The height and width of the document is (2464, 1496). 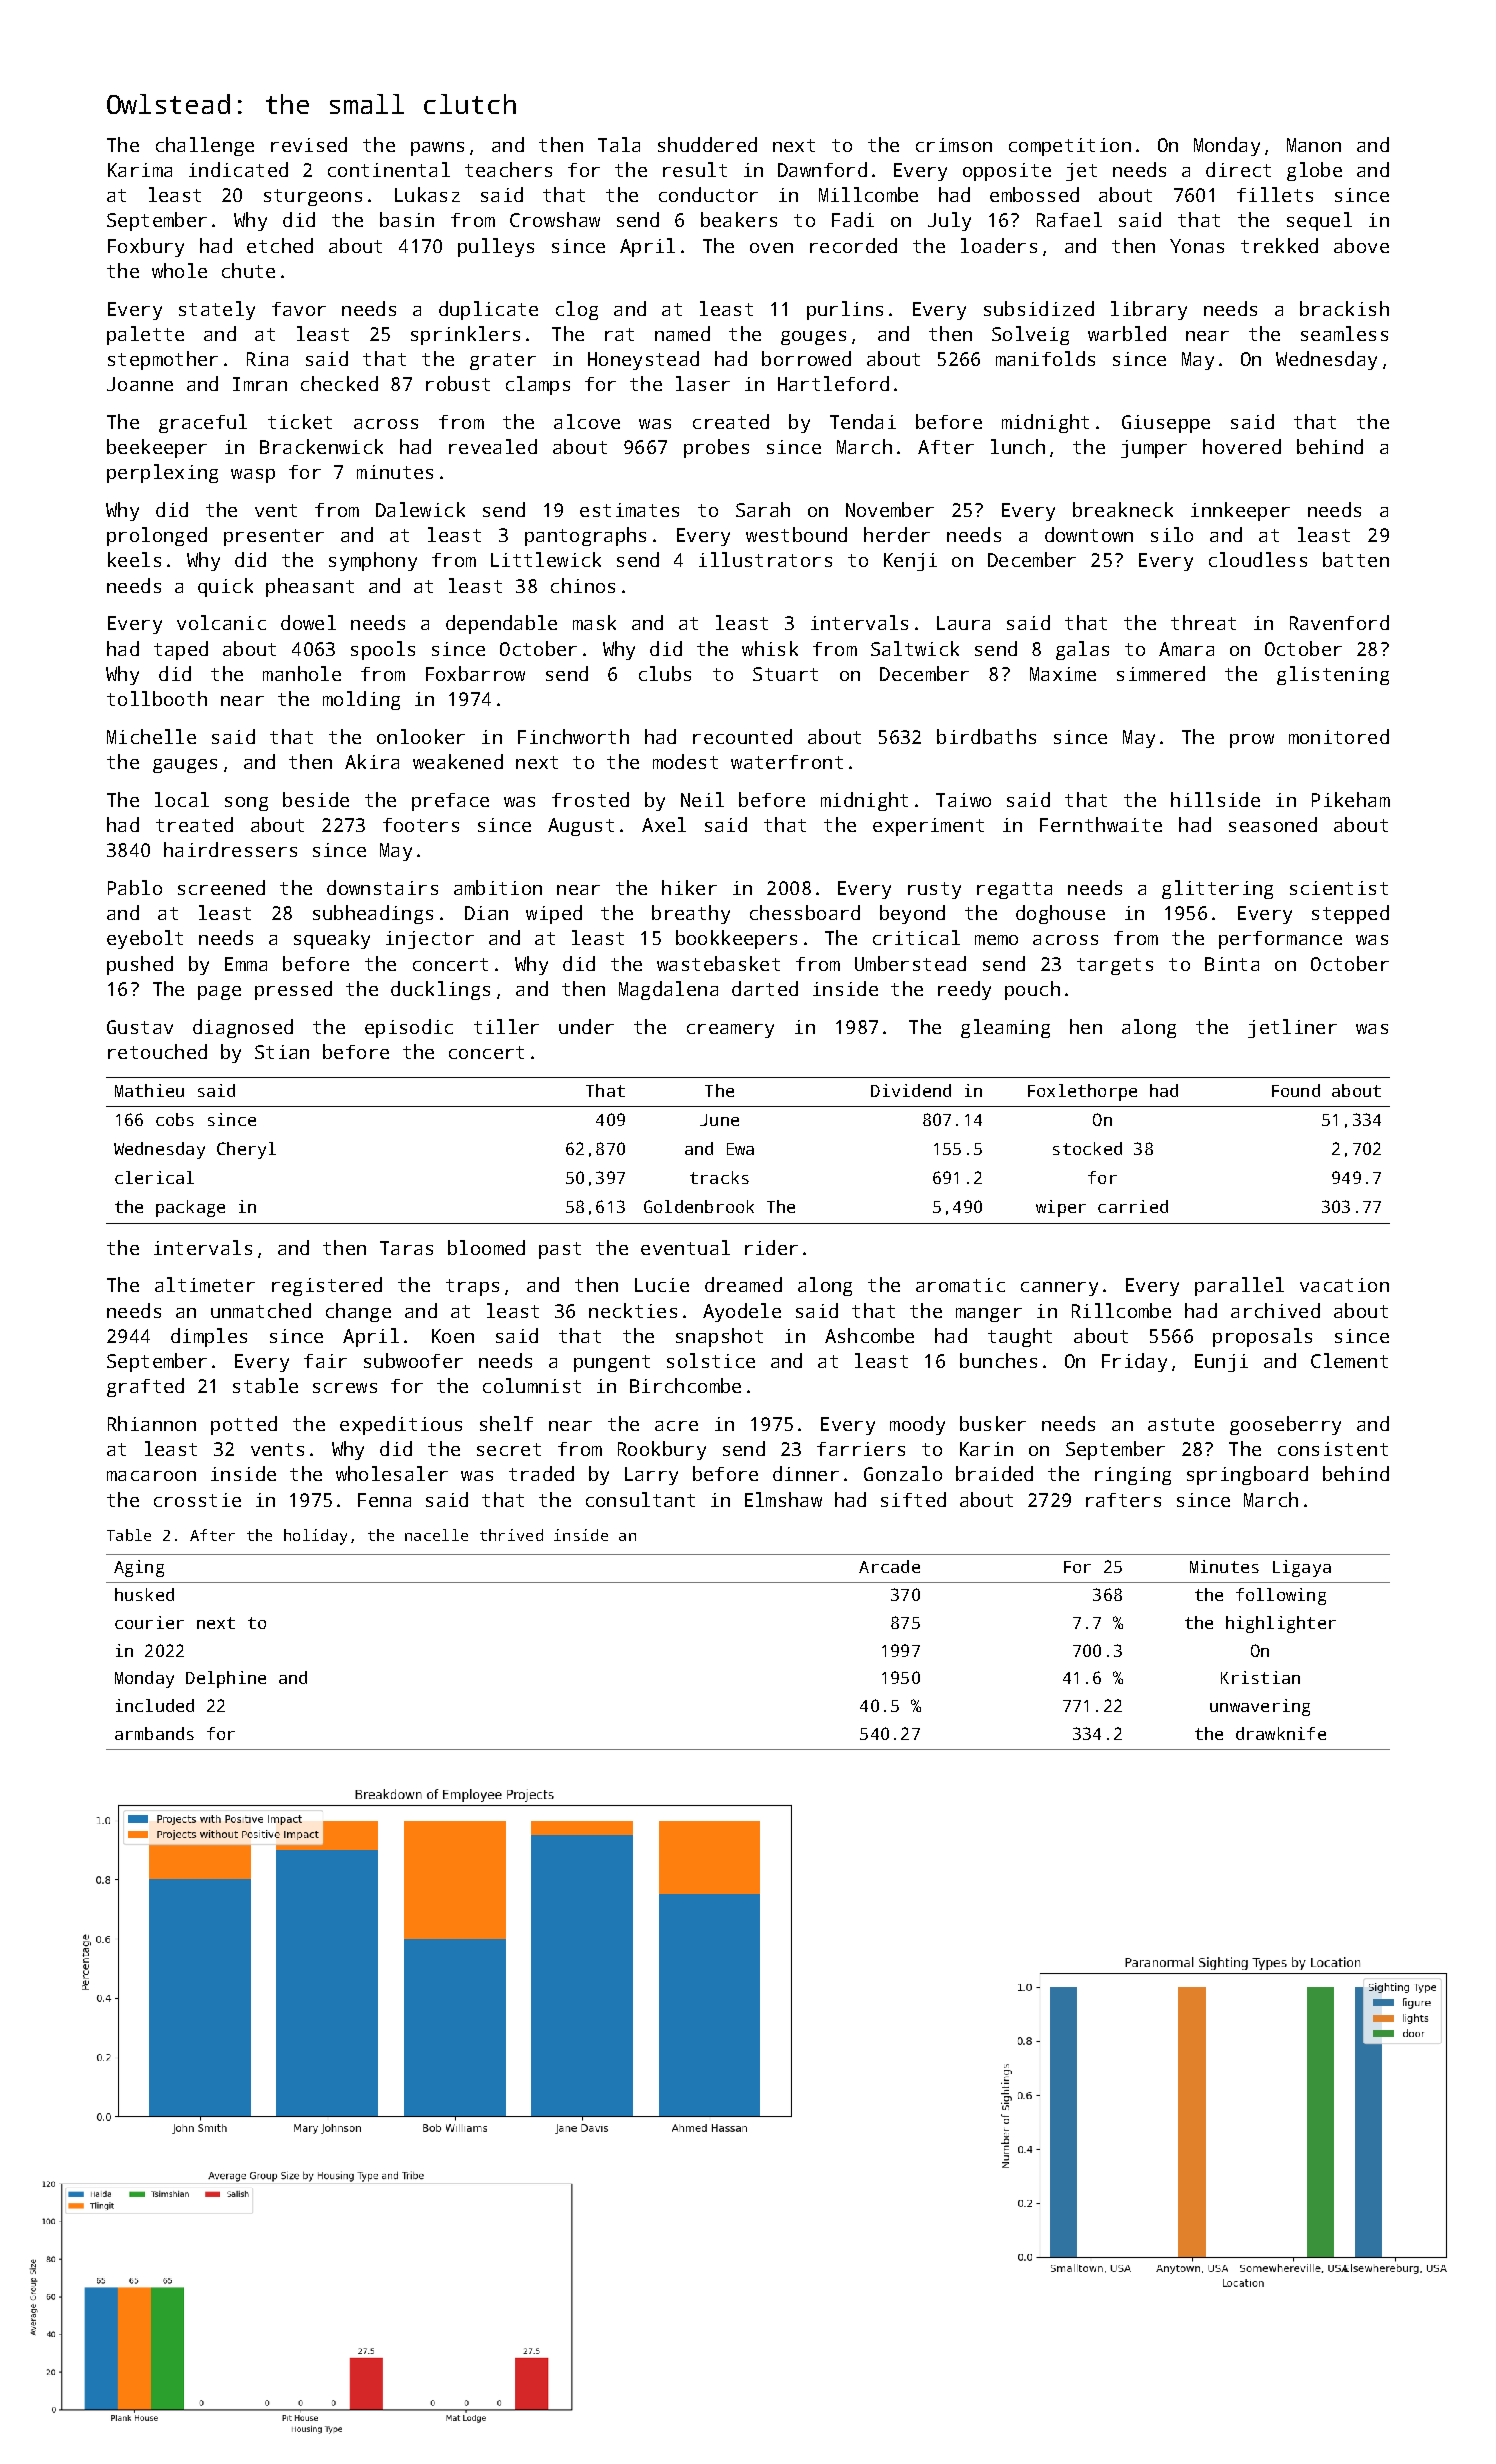 I want to click on Yonas, so click(x=1197, y=246).
